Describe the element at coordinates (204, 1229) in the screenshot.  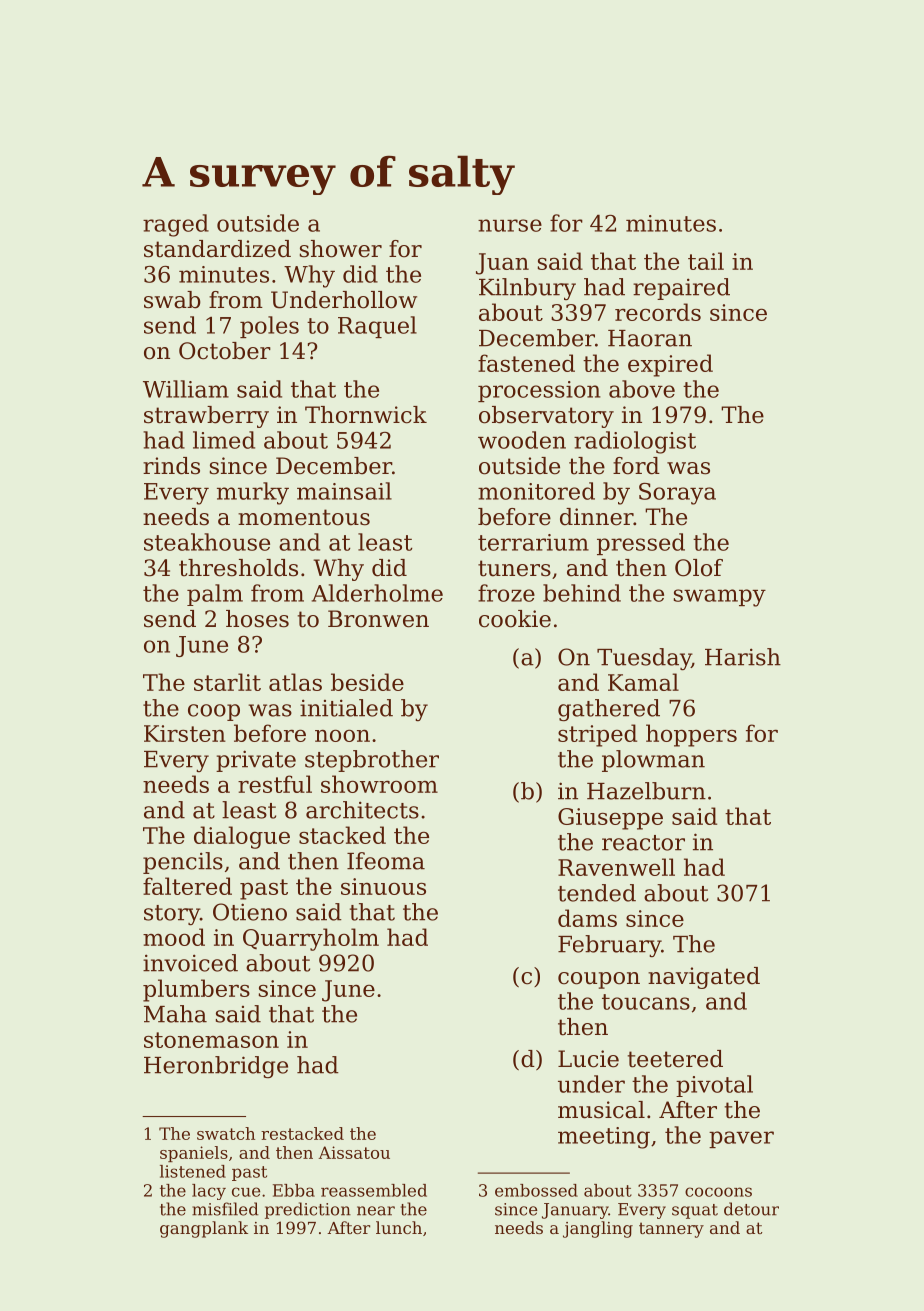
I see `gangplank` at that location.
